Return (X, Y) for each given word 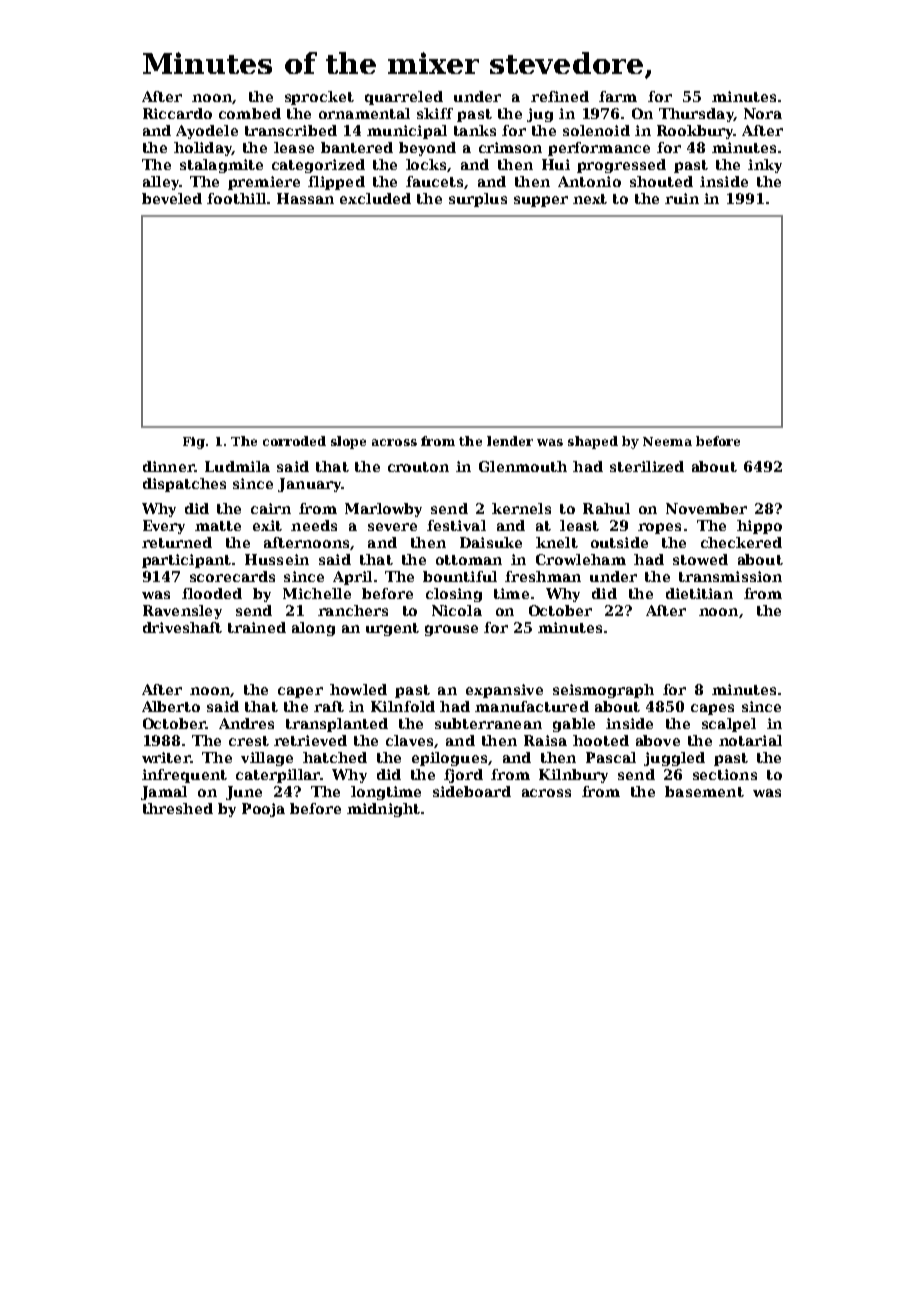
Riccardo (177, 113)
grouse (451, 630)
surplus (478, 200)
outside (619, 542)
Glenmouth (523, 466)
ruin (682, 198)
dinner (169, 466)
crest (249, 741)
